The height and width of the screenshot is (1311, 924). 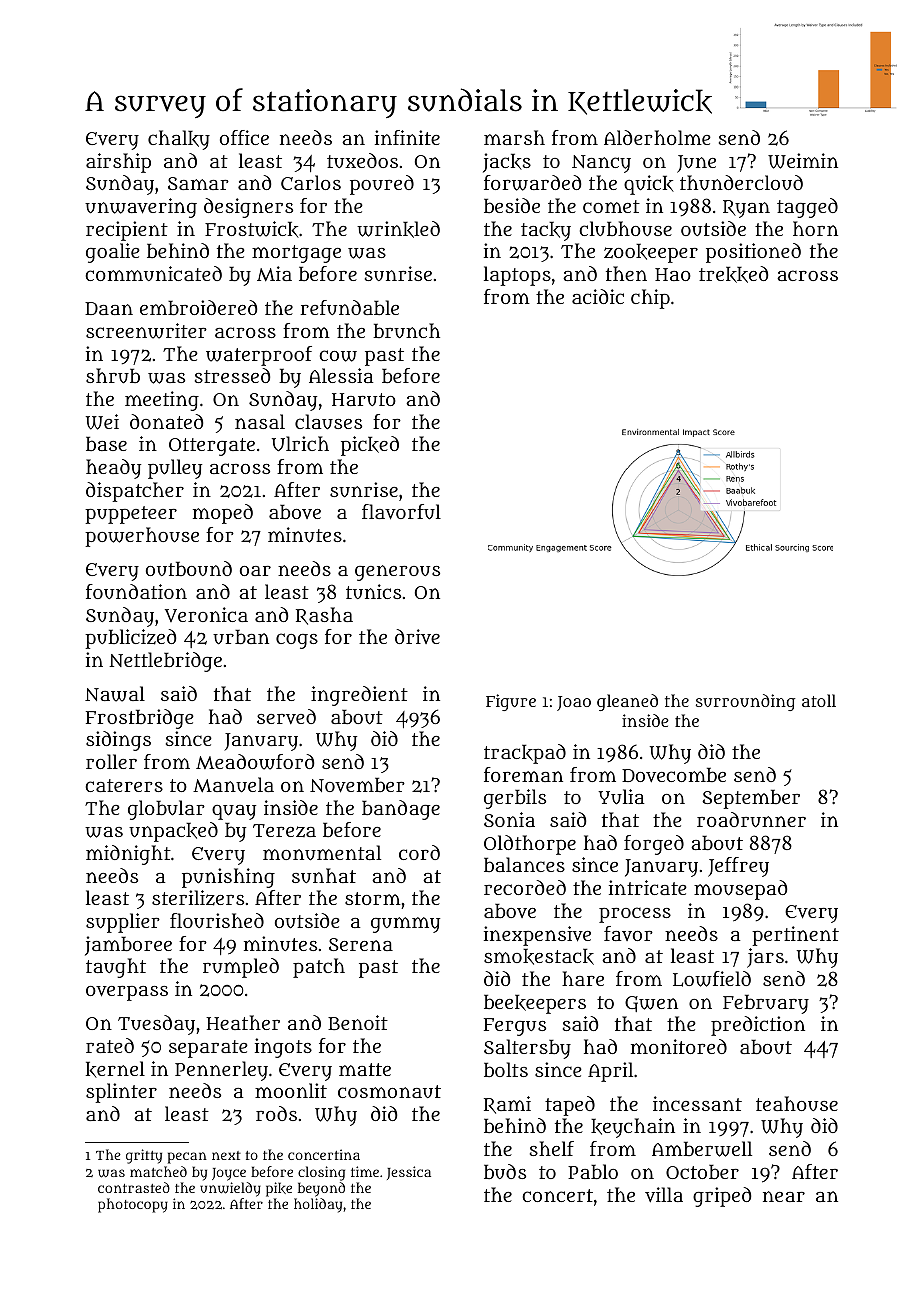 I want to click on recipient, so click(x=127, y=231).
